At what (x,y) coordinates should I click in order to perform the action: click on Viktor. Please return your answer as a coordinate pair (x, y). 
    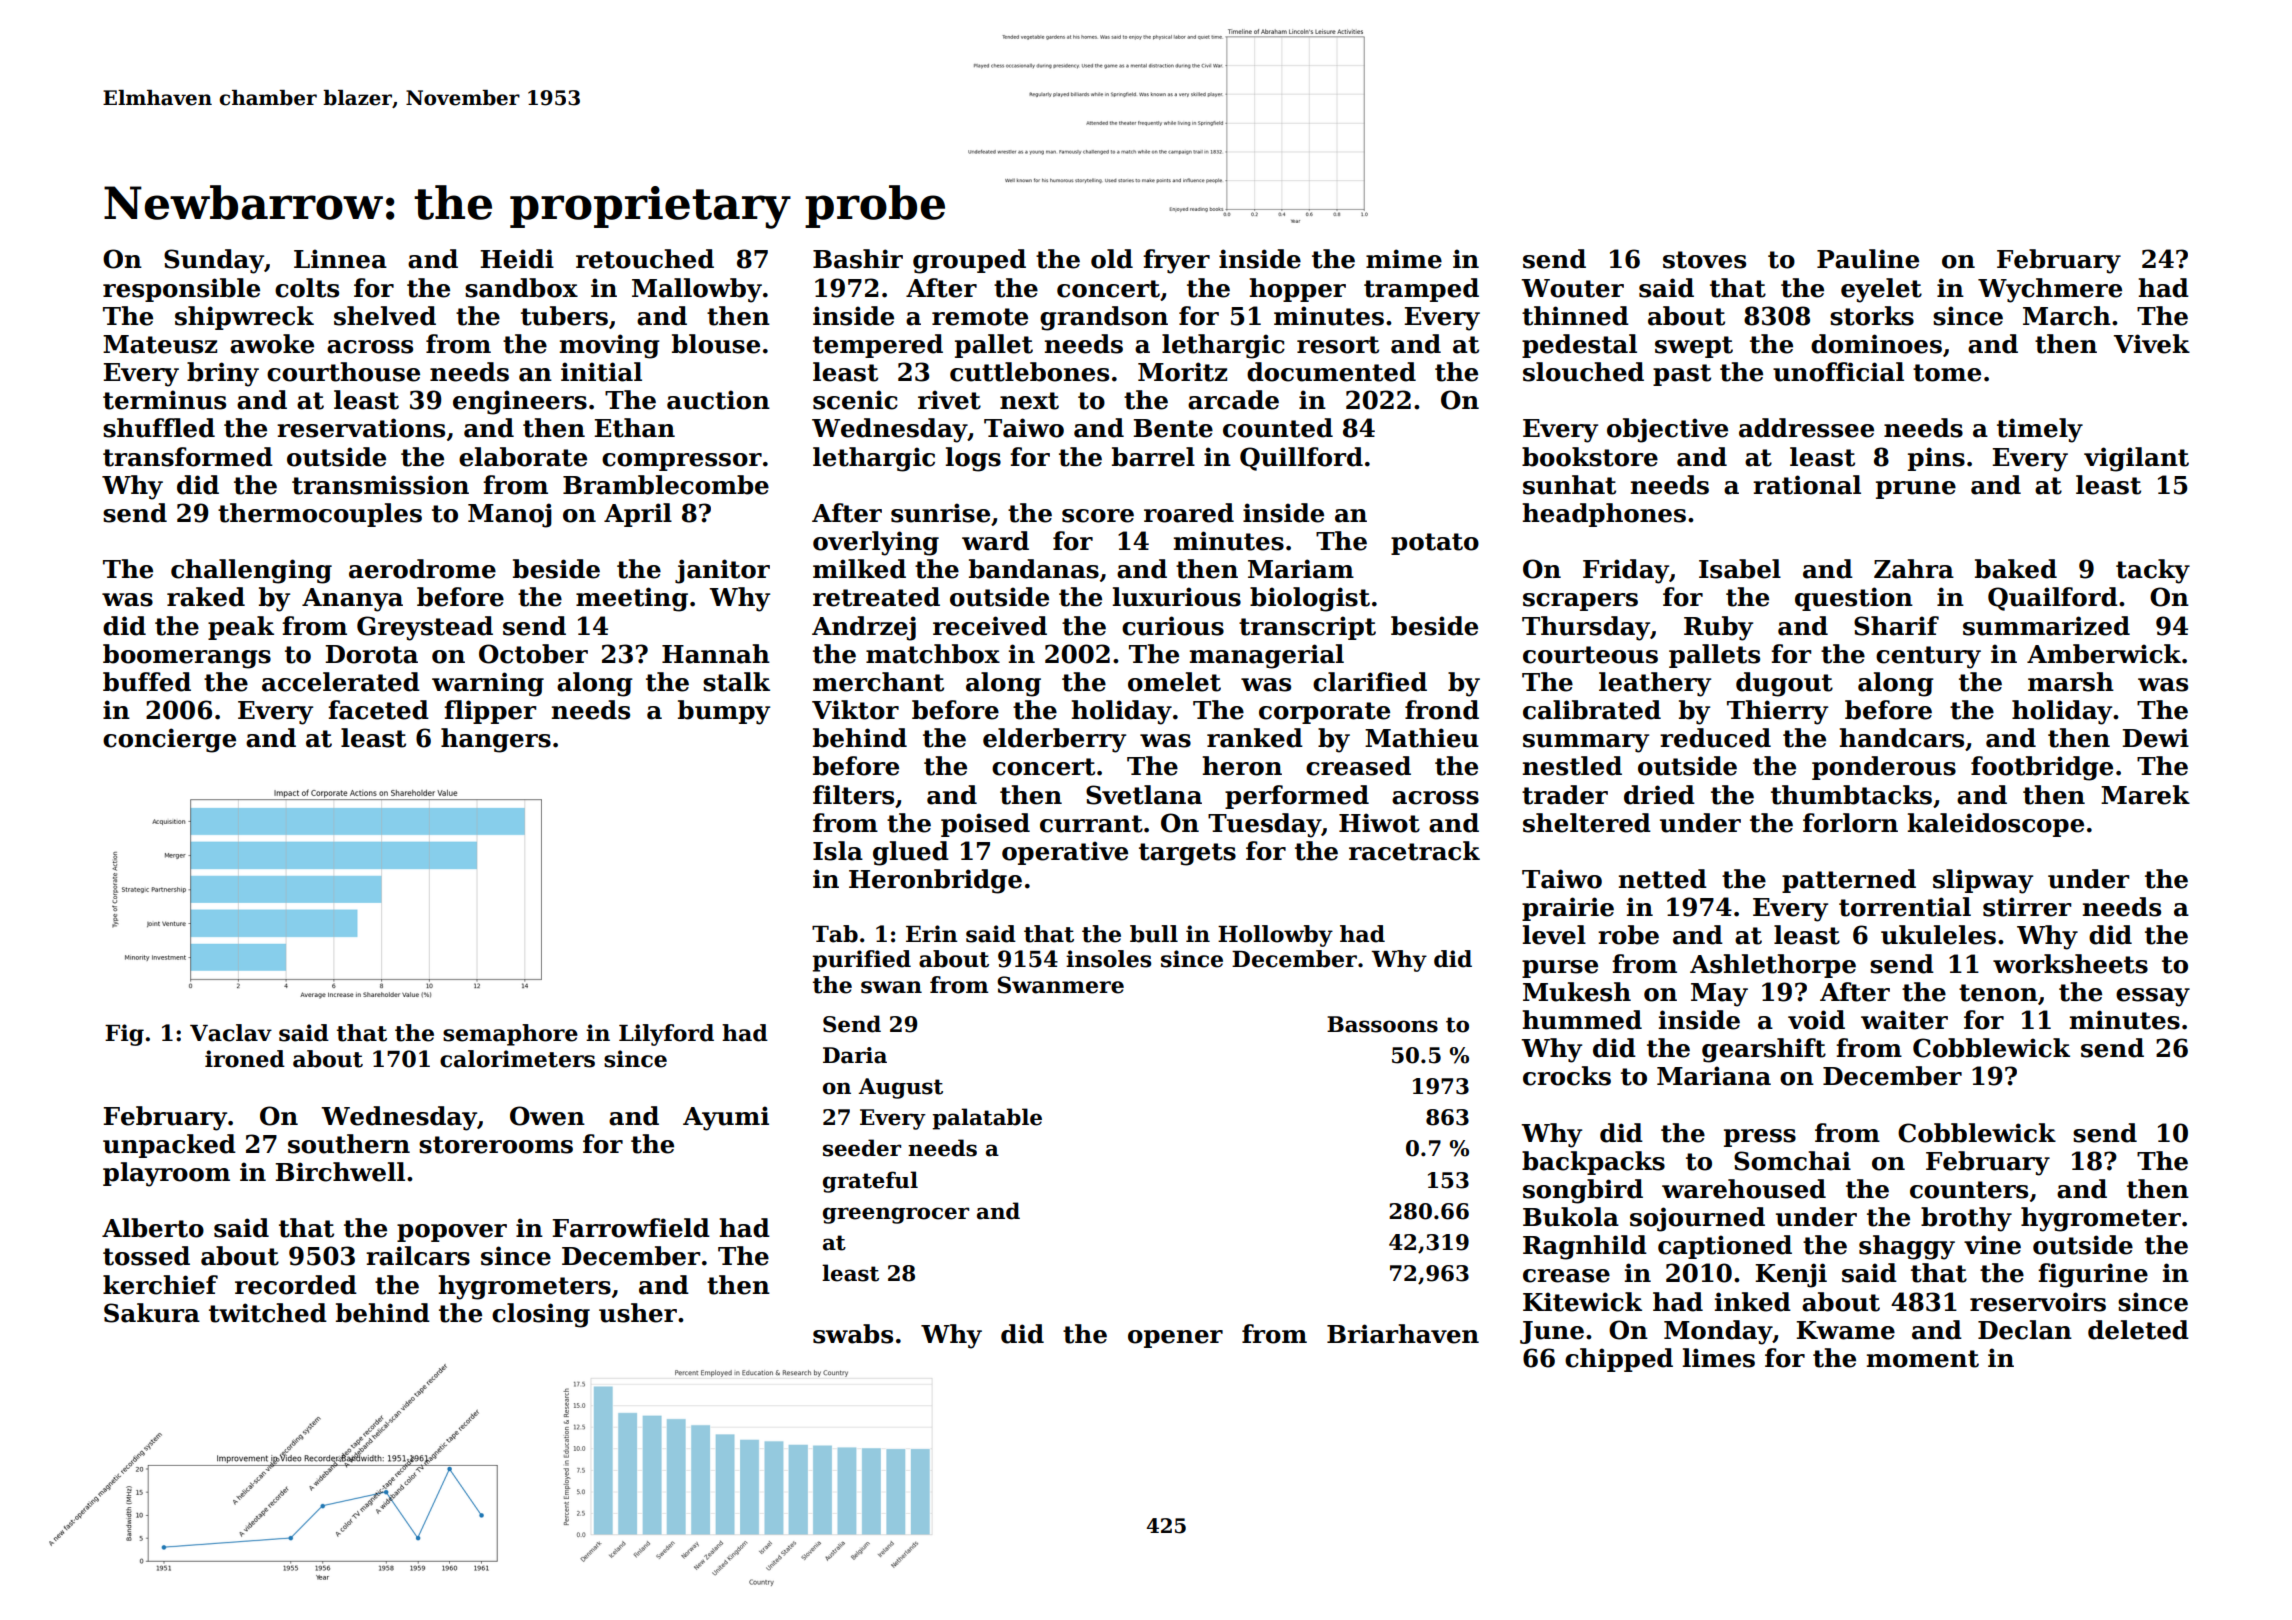
    Looking at the image, I should click on (855, 710).
